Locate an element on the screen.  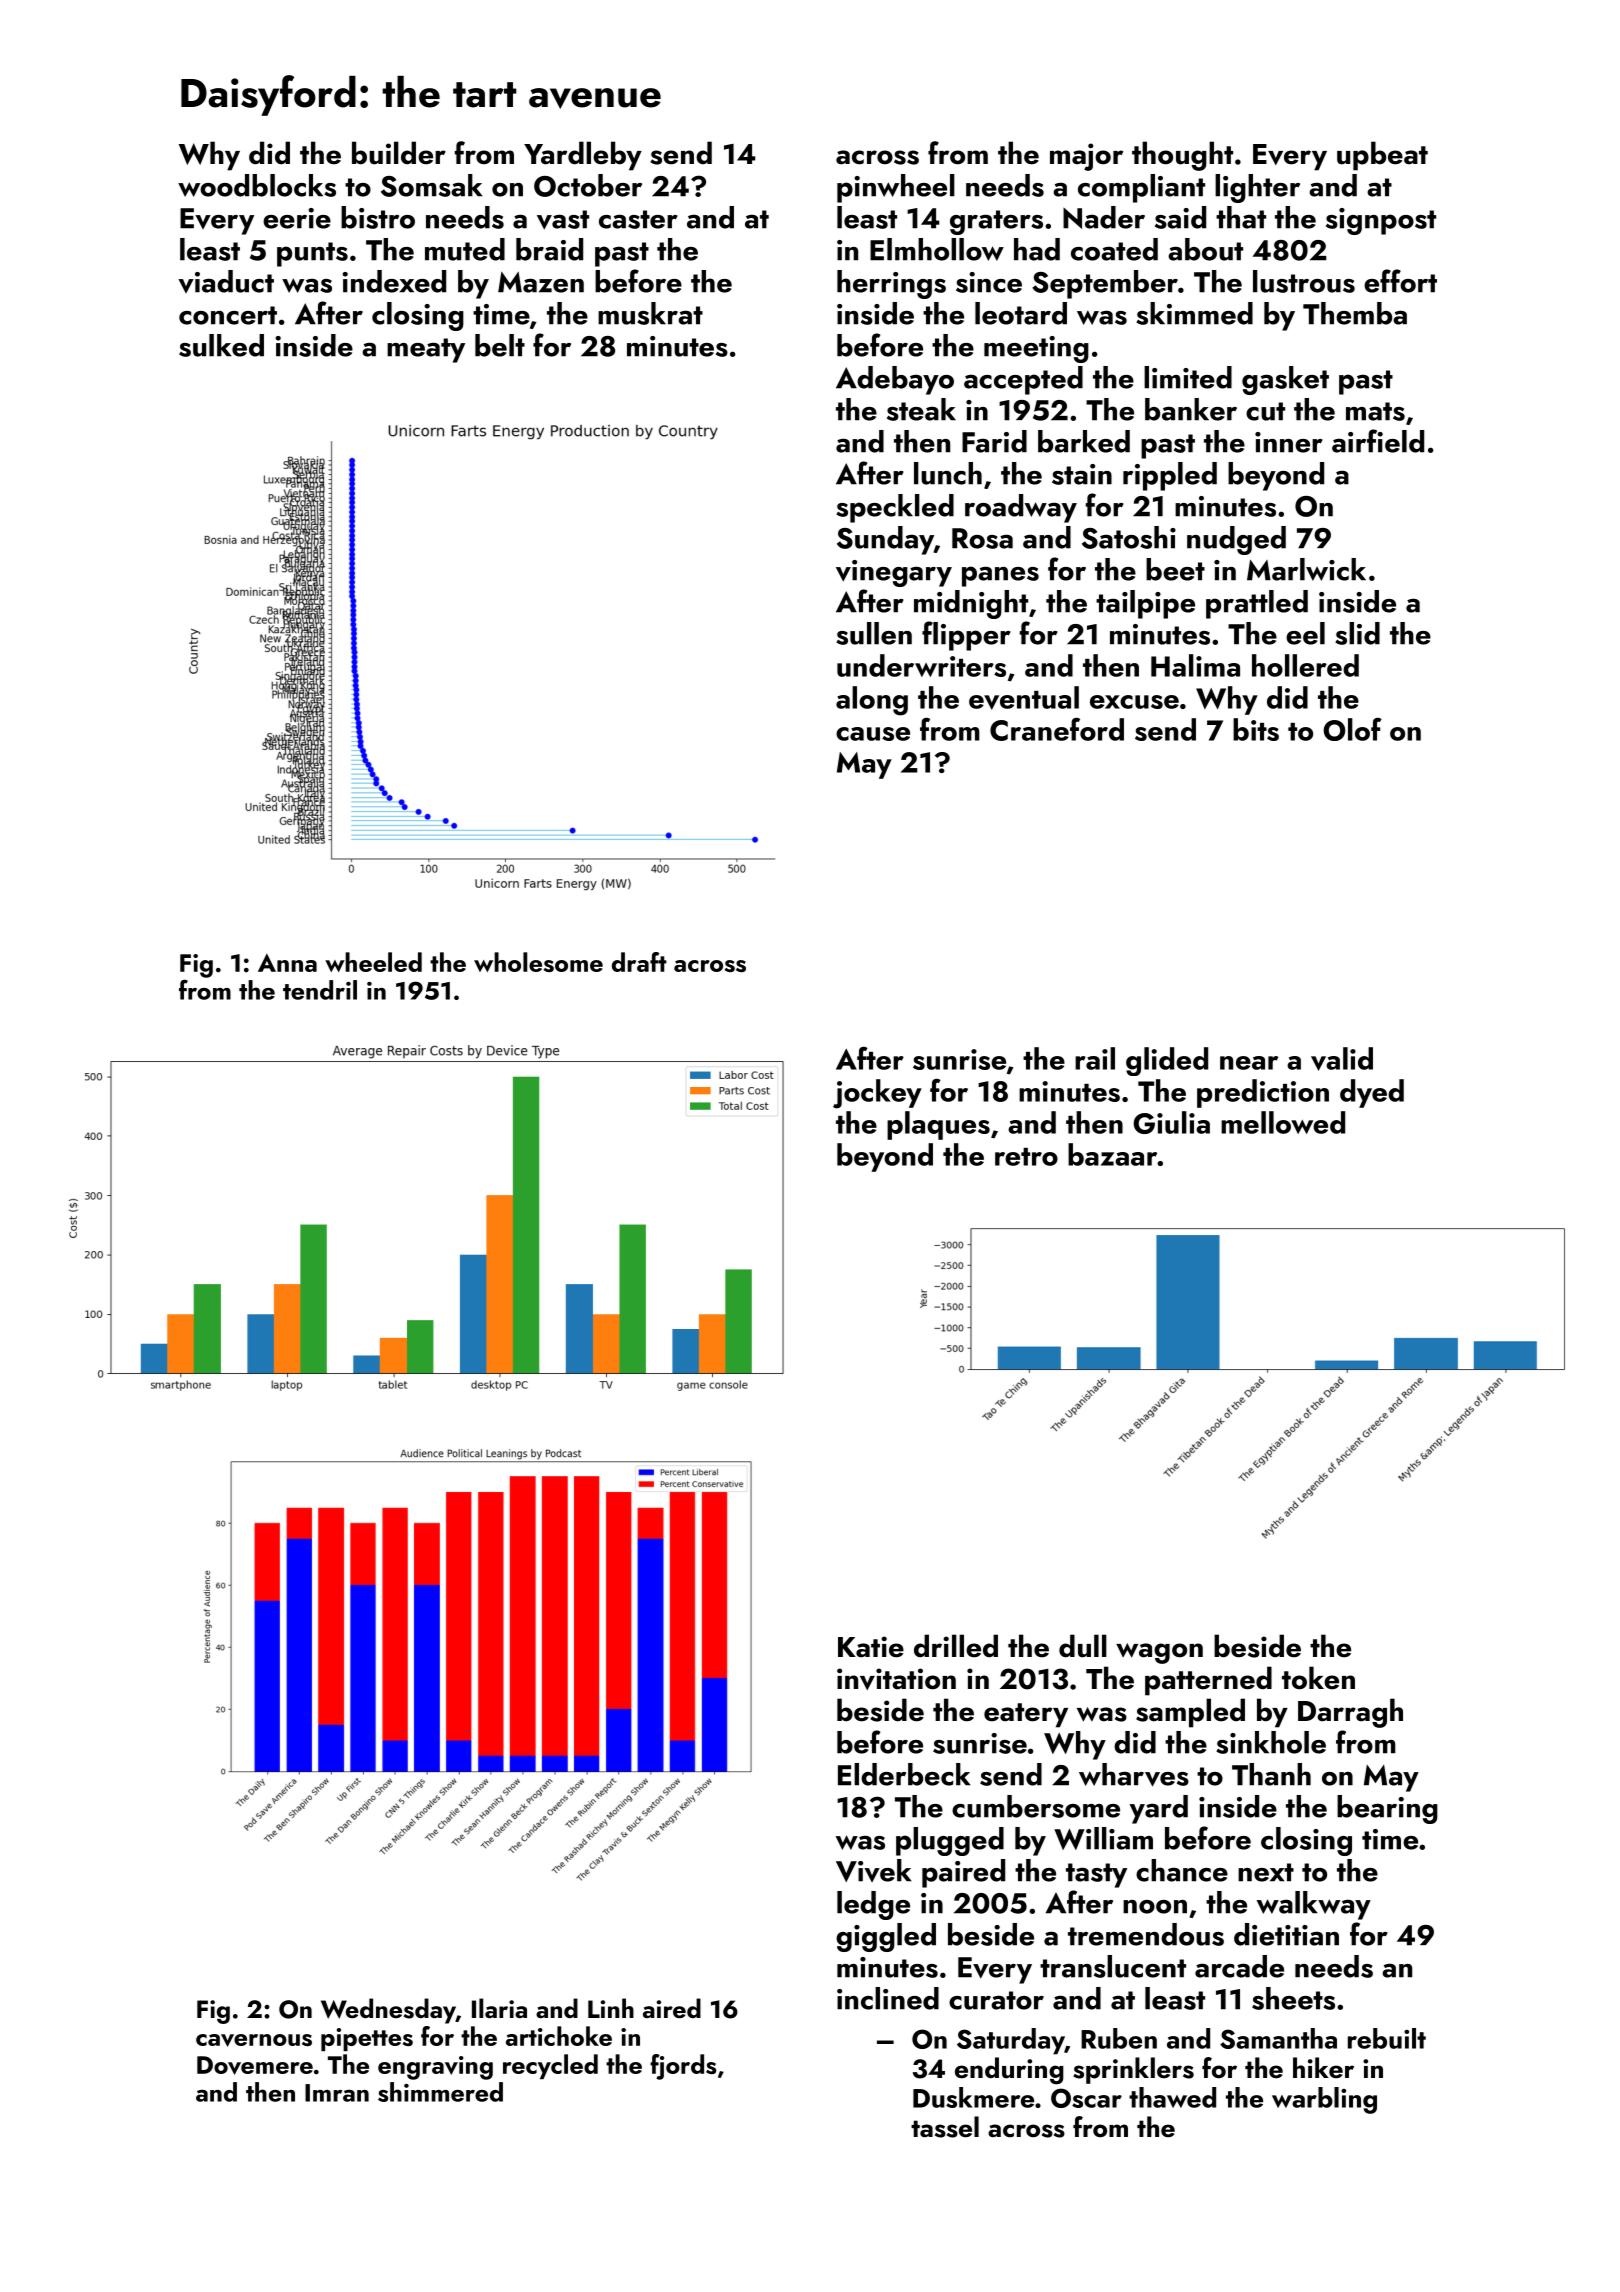
indexed is located at coordinates (394, 281).
